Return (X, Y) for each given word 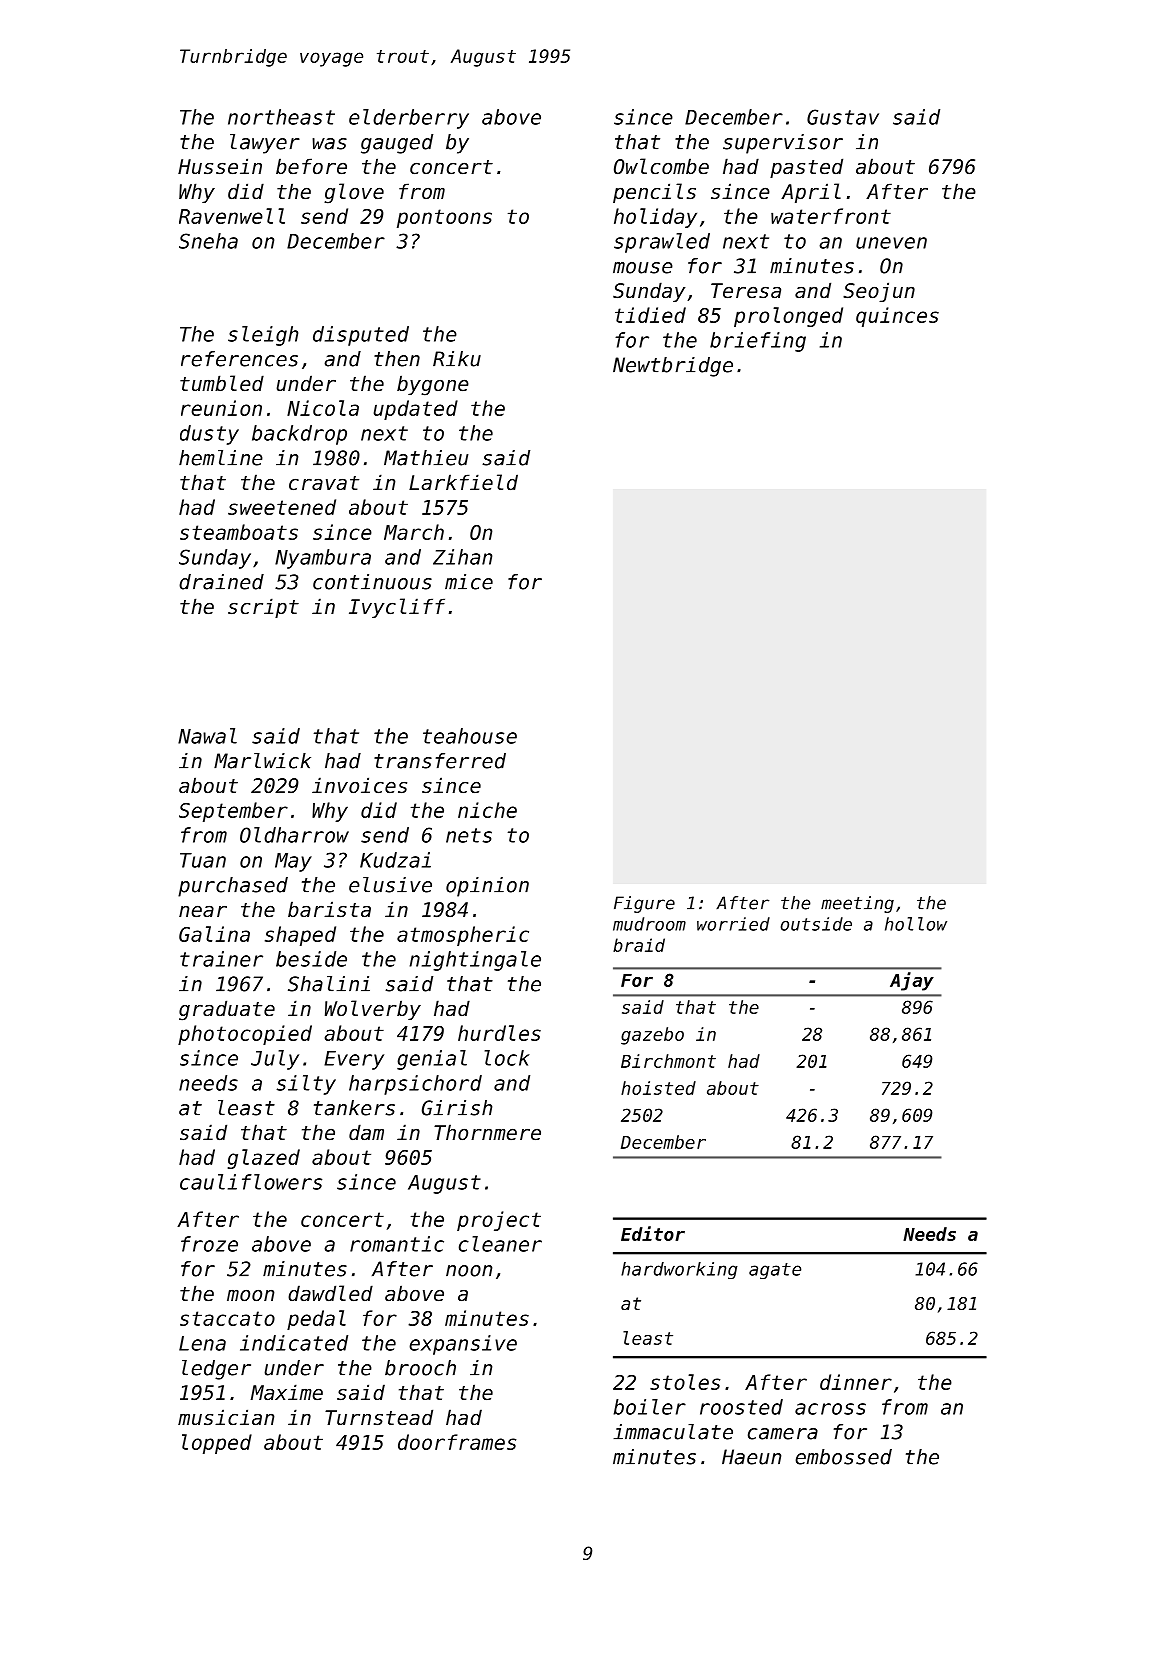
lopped (217, 1444)
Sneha (208, 241)
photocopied (245, 1035)
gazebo (652, 1036)
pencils (654, 193)
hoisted (658, 1088)
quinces (897, 317)
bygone (433, 385)
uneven (891, 243)
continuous (372, 582)
